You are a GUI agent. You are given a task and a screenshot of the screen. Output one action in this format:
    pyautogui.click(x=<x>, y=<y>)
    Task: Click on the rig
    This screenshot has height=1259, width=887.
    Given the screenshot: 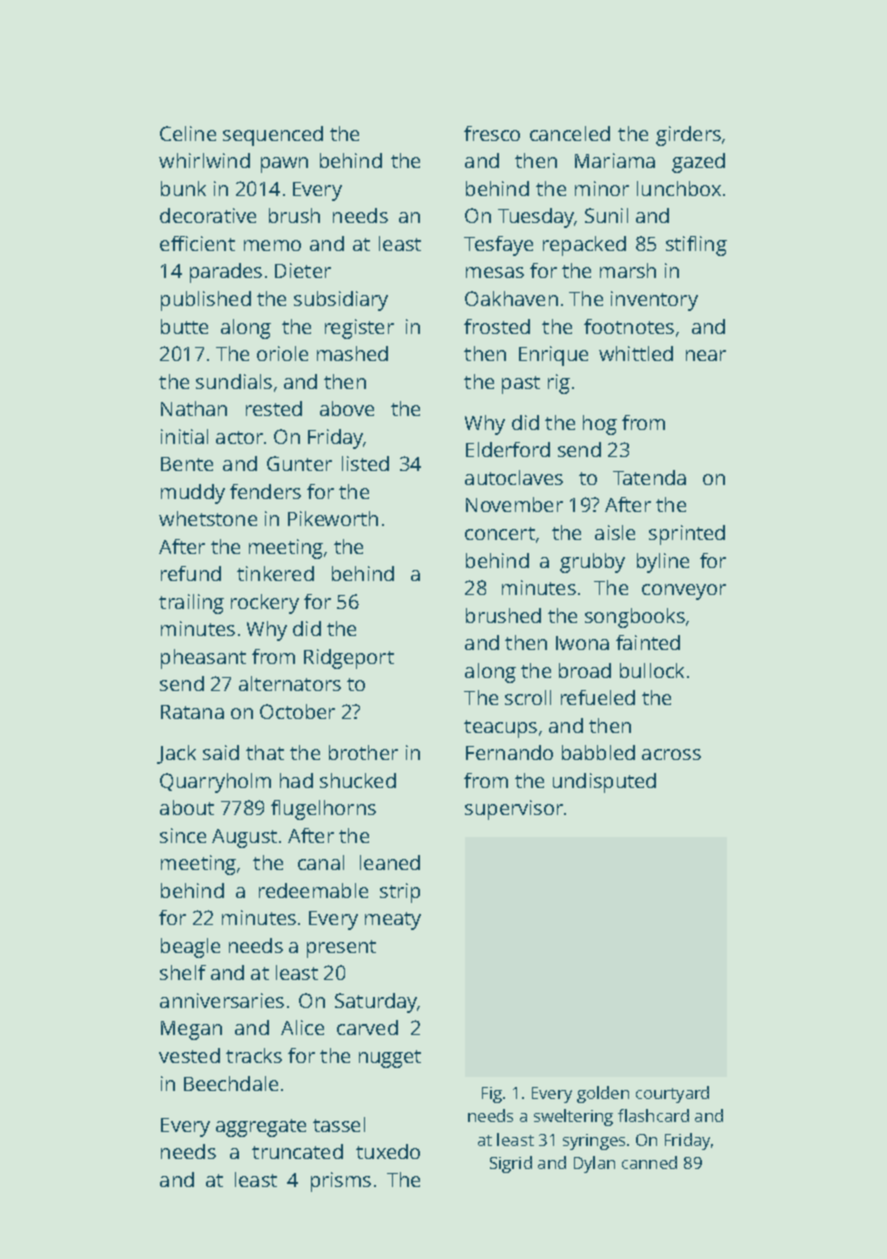 What is the action you would take?
    pyautogui.click(x=559, y=384)
